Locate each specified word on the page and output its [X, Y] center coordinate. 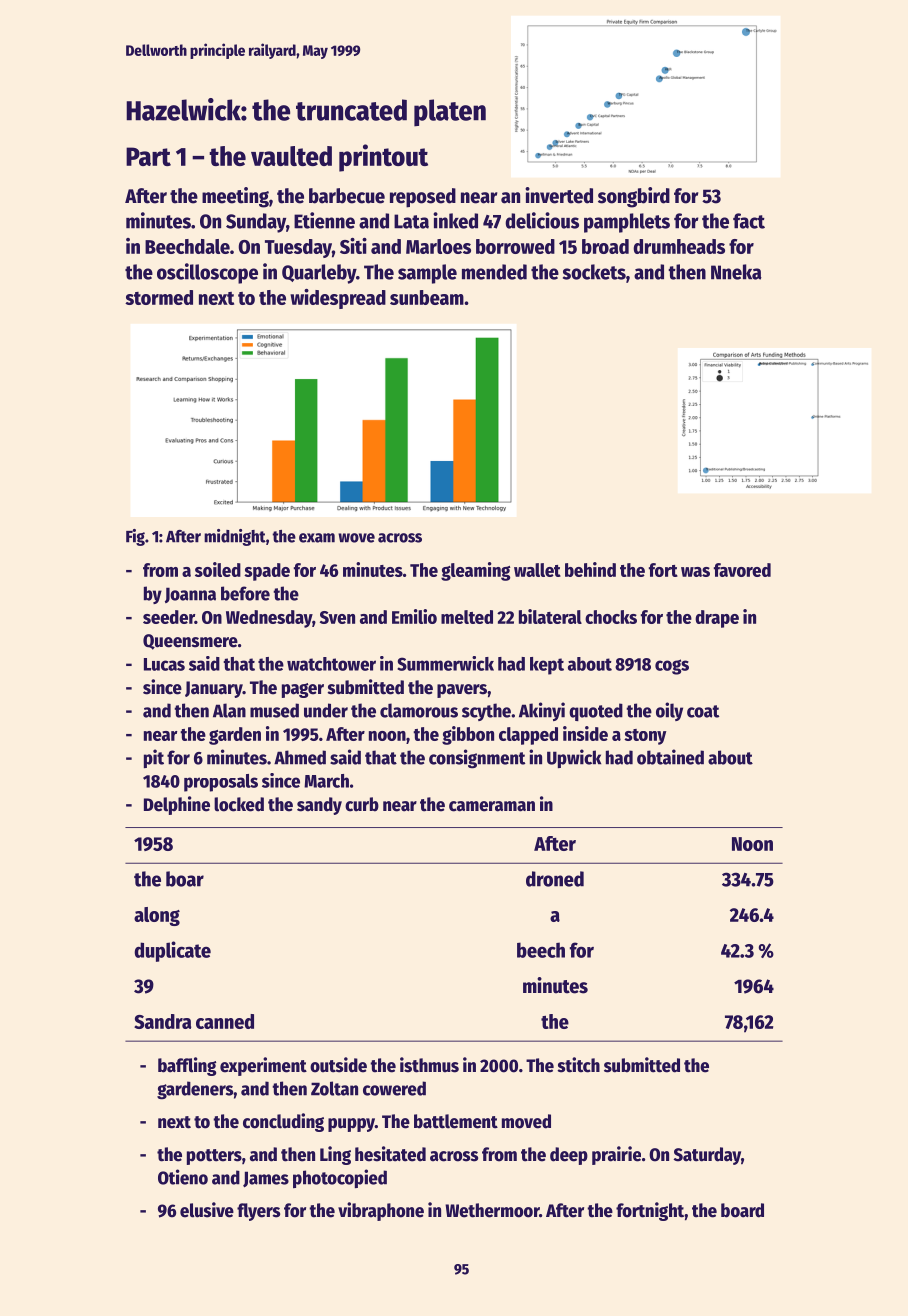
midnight [235, 537]
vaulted [291, 156]
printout [383, 158]
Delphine [177, 805]
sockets [594, 272]
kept [547, 666]
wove [356, 538]
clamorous [419, 710]
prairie [616, 1155]
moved [526, 1121]
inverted [559, 195]
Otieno [183, 1177]
